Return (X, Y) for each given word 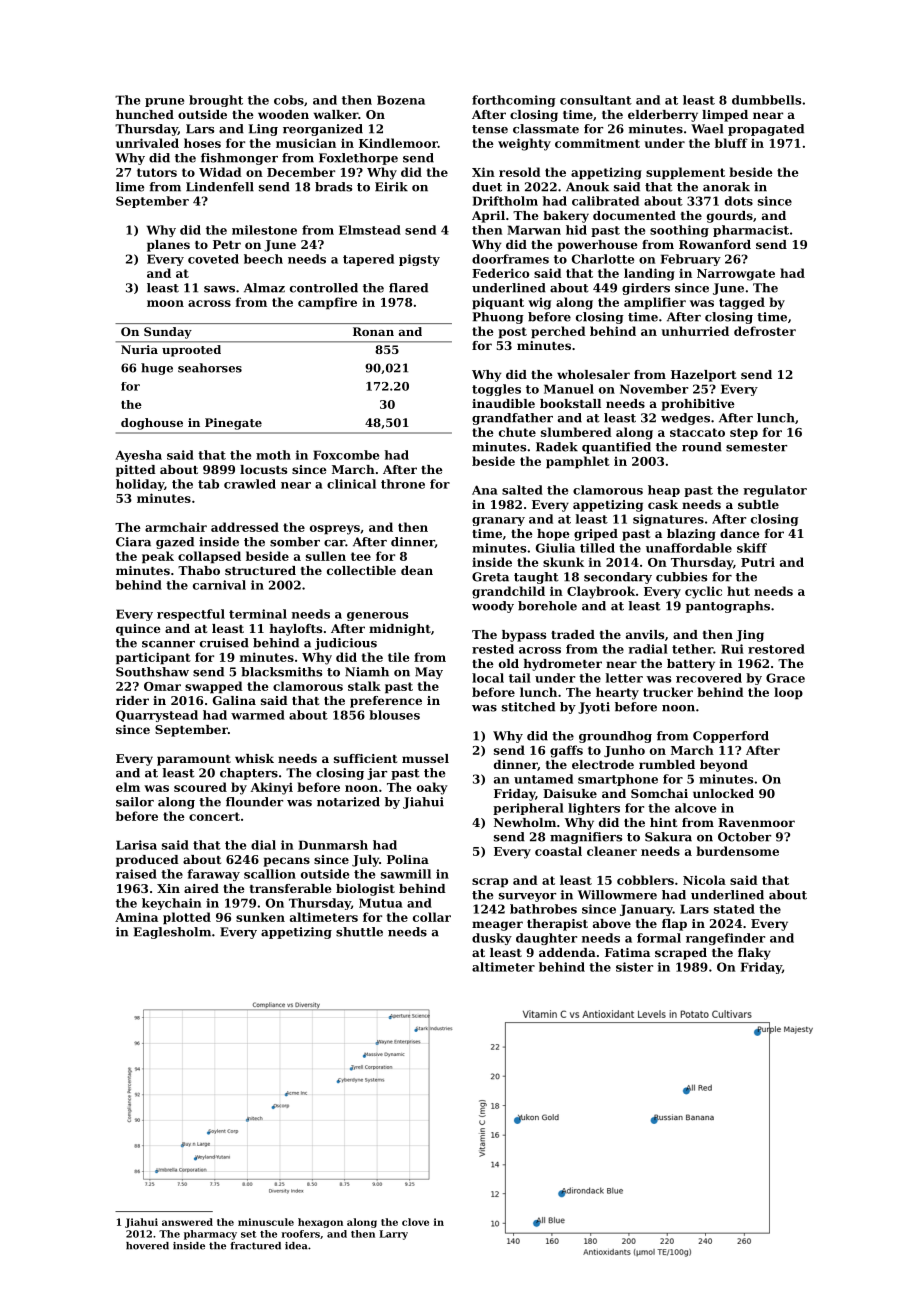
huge (157, 369)
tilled (597, 548)
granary (498, 521)
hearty (617, 693)
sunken (260, 917)
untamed (543, 779)
